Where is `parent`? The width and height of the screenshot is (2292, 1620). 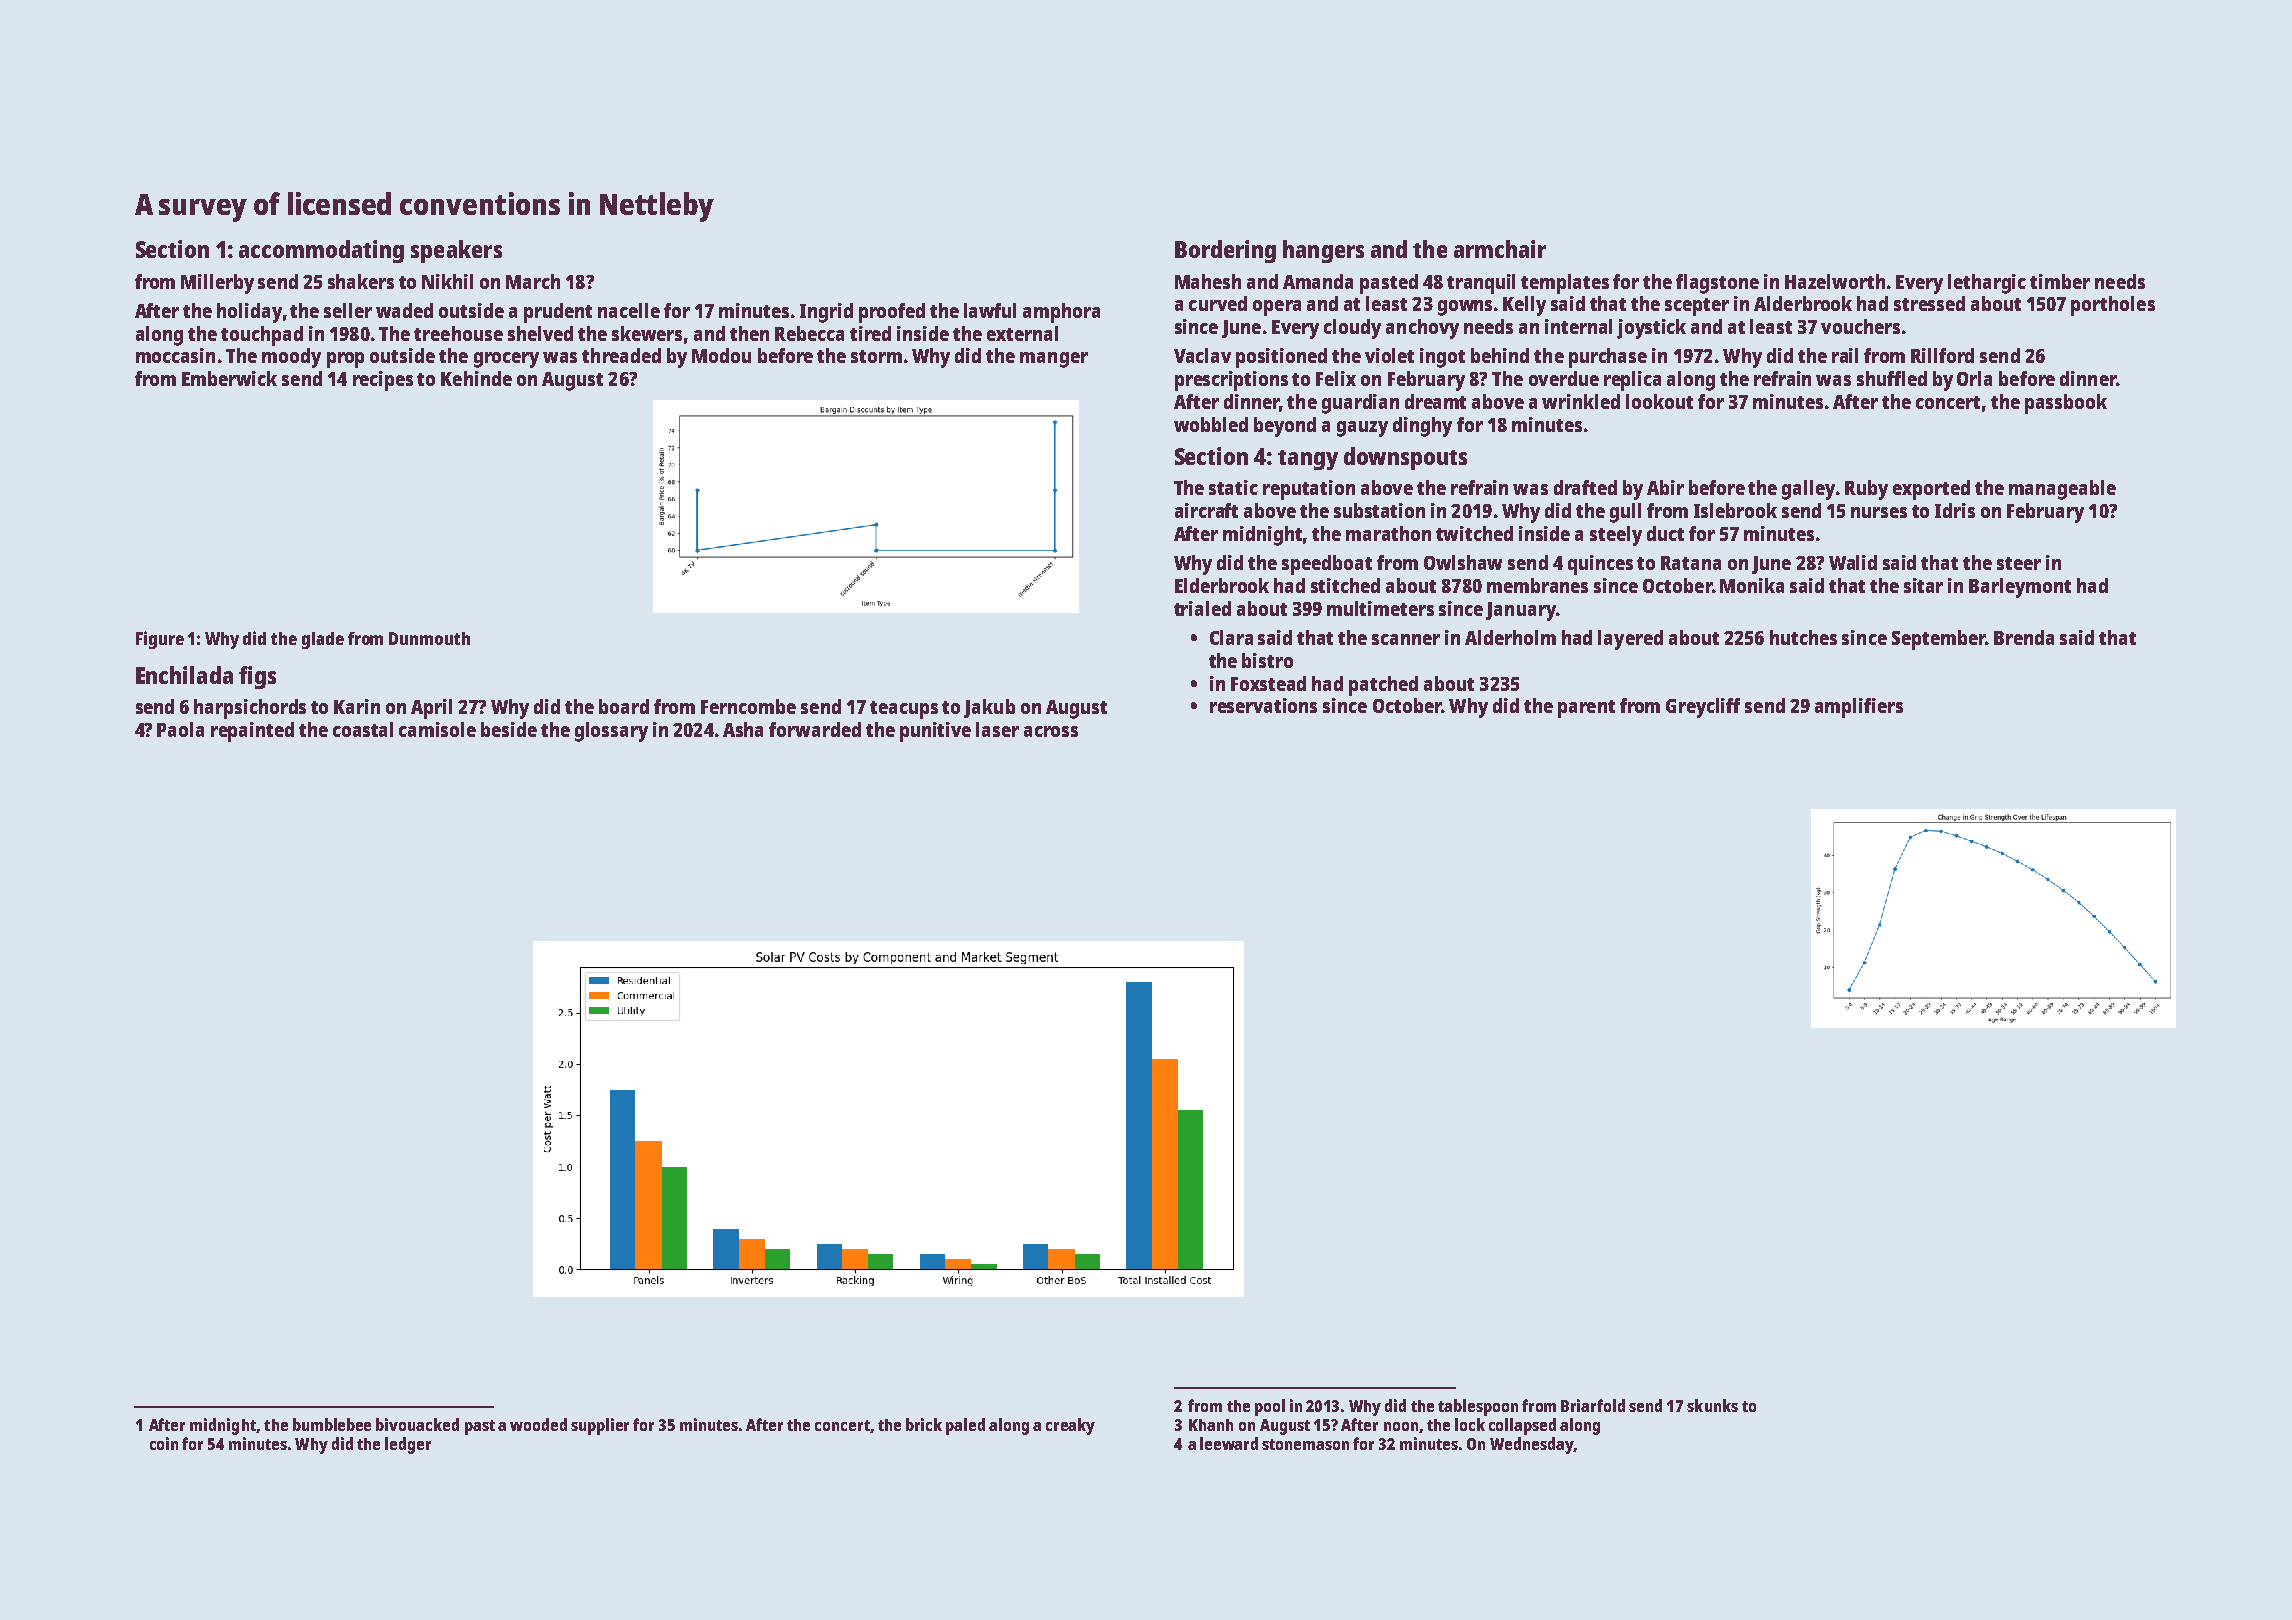
parent is located at coordinates (1586, 709).
